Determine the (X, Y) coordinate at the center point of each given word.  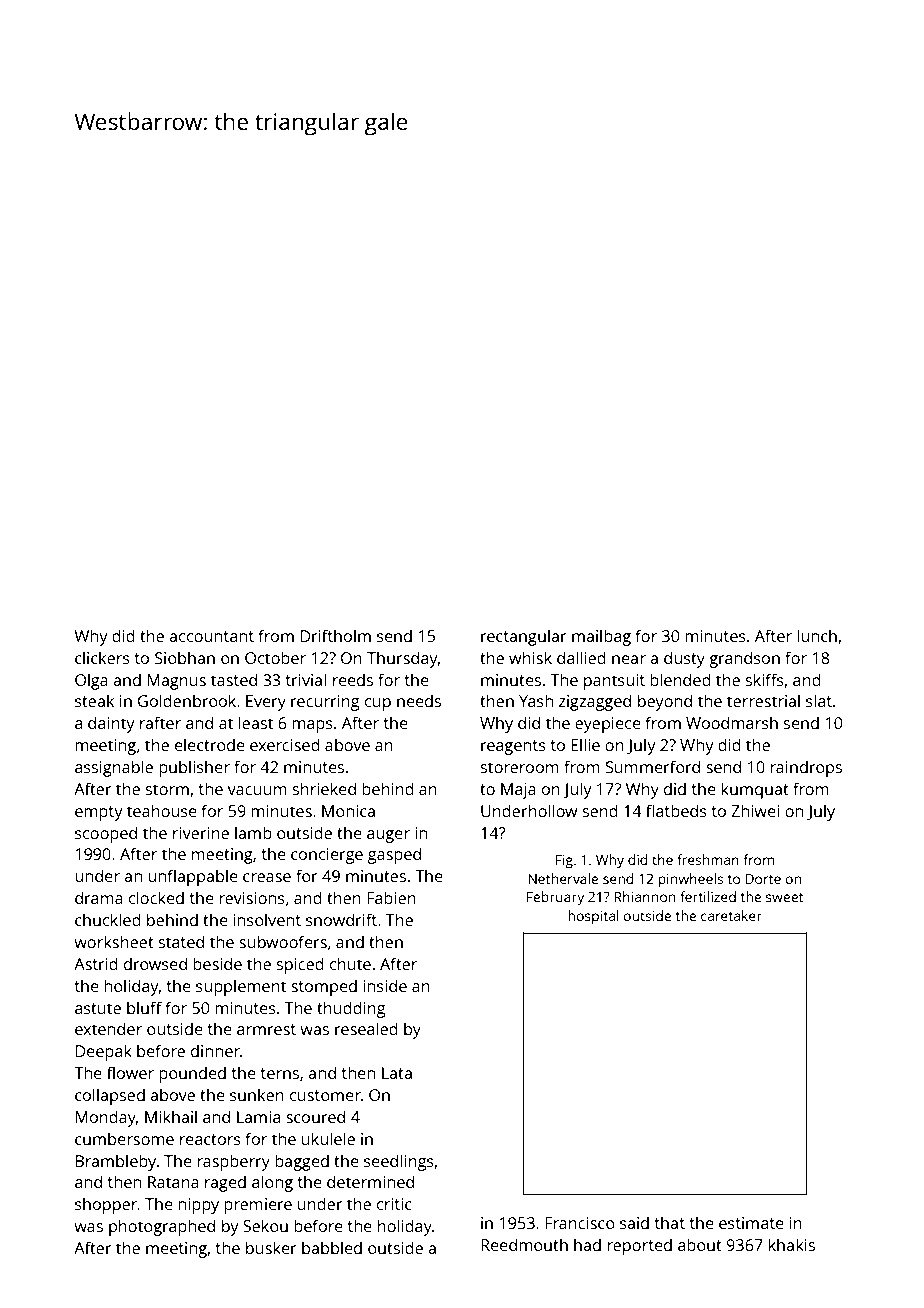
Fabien (391, 897)
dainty (111, 724)
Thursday (402, 659)
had (587, 1244)
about (700, 1244)
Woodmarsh (732, 722)
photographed (162, 1227)
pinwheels (691, 880)
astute (98, 1008)
